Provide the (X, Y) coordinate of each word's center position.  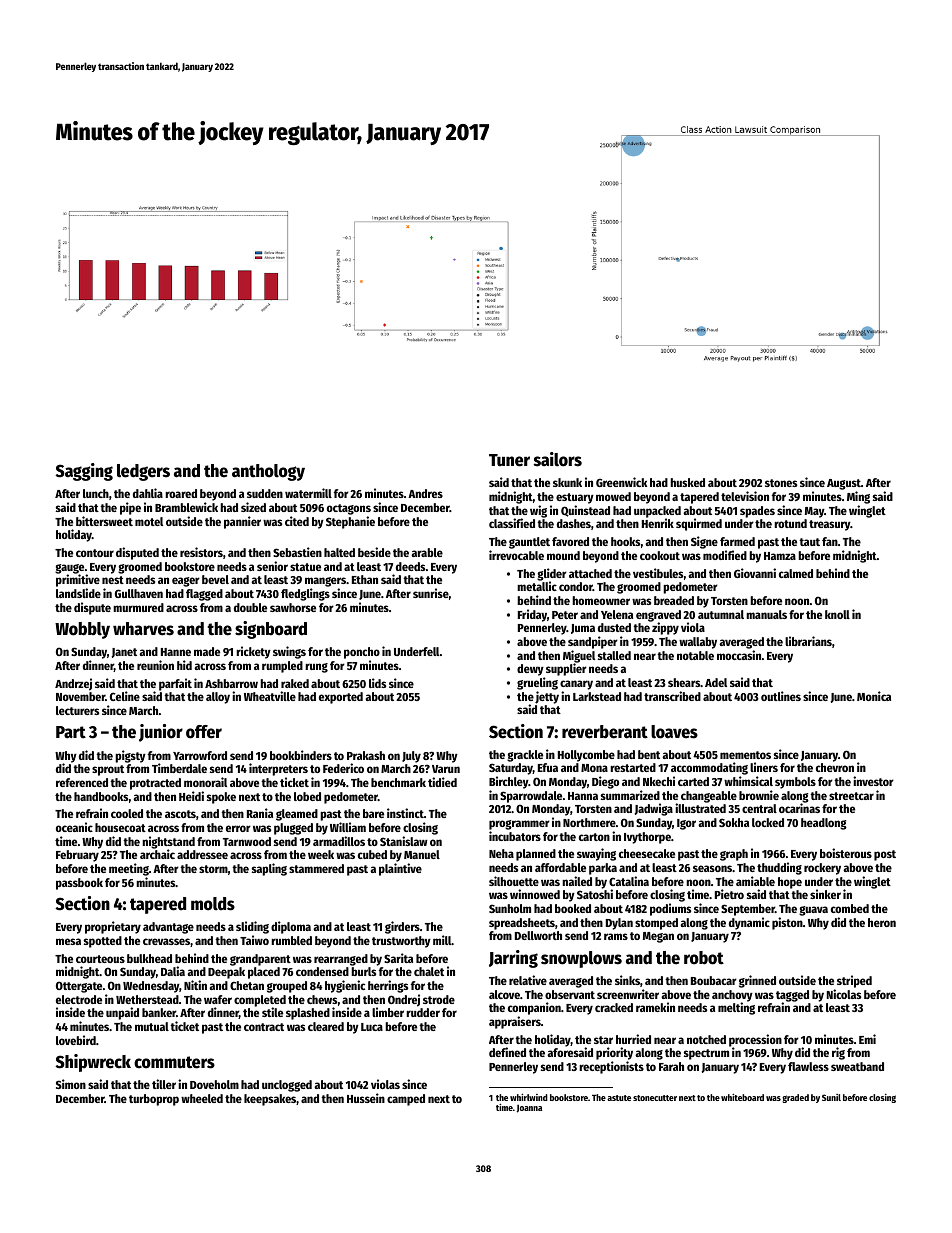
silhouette (514, 881)
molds (213, 904)
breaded (674, 600)
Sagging (84, 472)
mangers (325, 582)
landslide (78, 593)
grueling (537, 683)
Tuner (509, 460)
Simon (71, 1084)
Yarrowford (200, 755)
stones (781, 483)
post (885, 855)
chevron (835, 767)
